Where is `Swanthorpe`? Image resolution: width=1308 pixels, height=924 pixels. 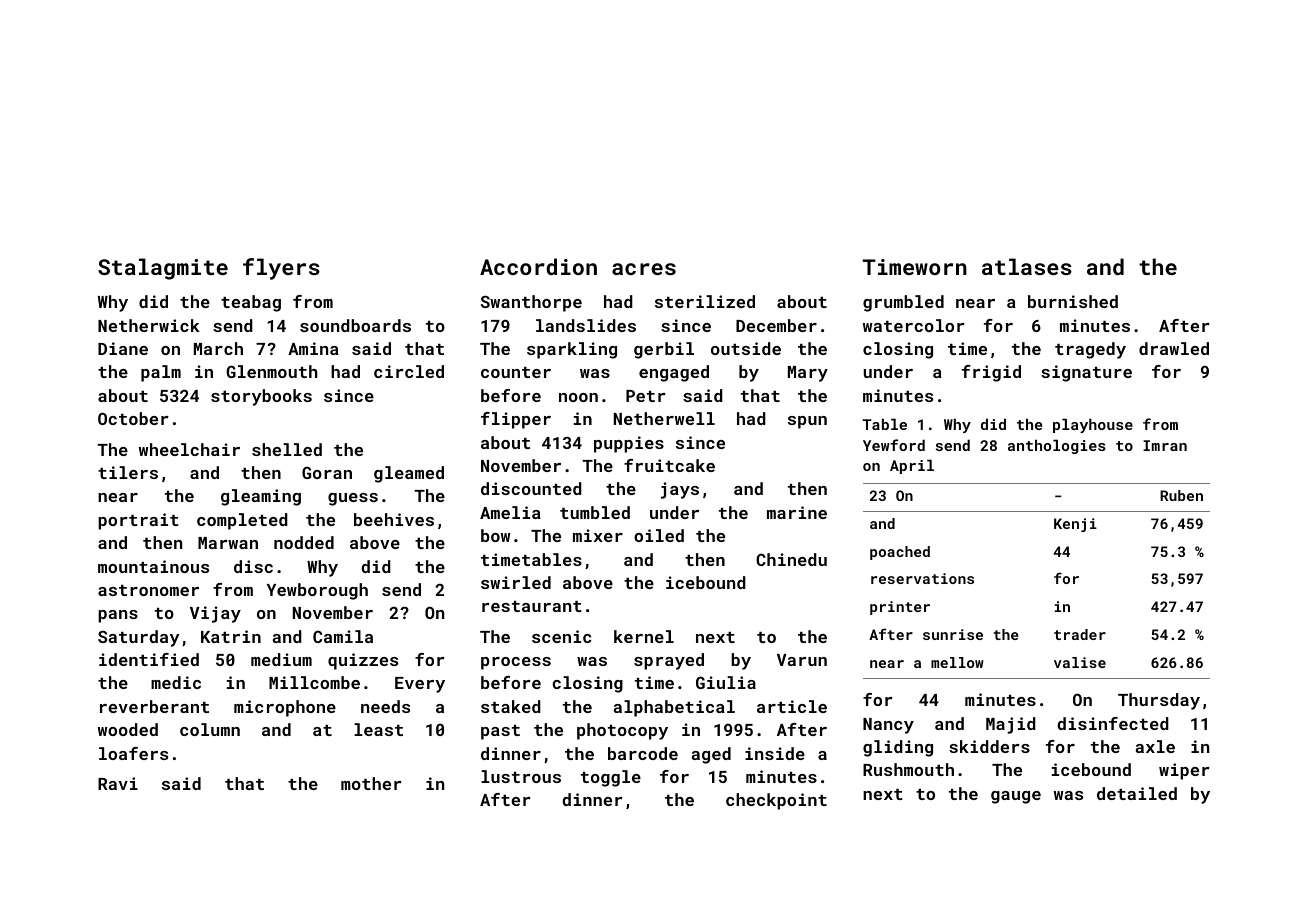
Swanthorpe is located at coordinates (531, 303).
